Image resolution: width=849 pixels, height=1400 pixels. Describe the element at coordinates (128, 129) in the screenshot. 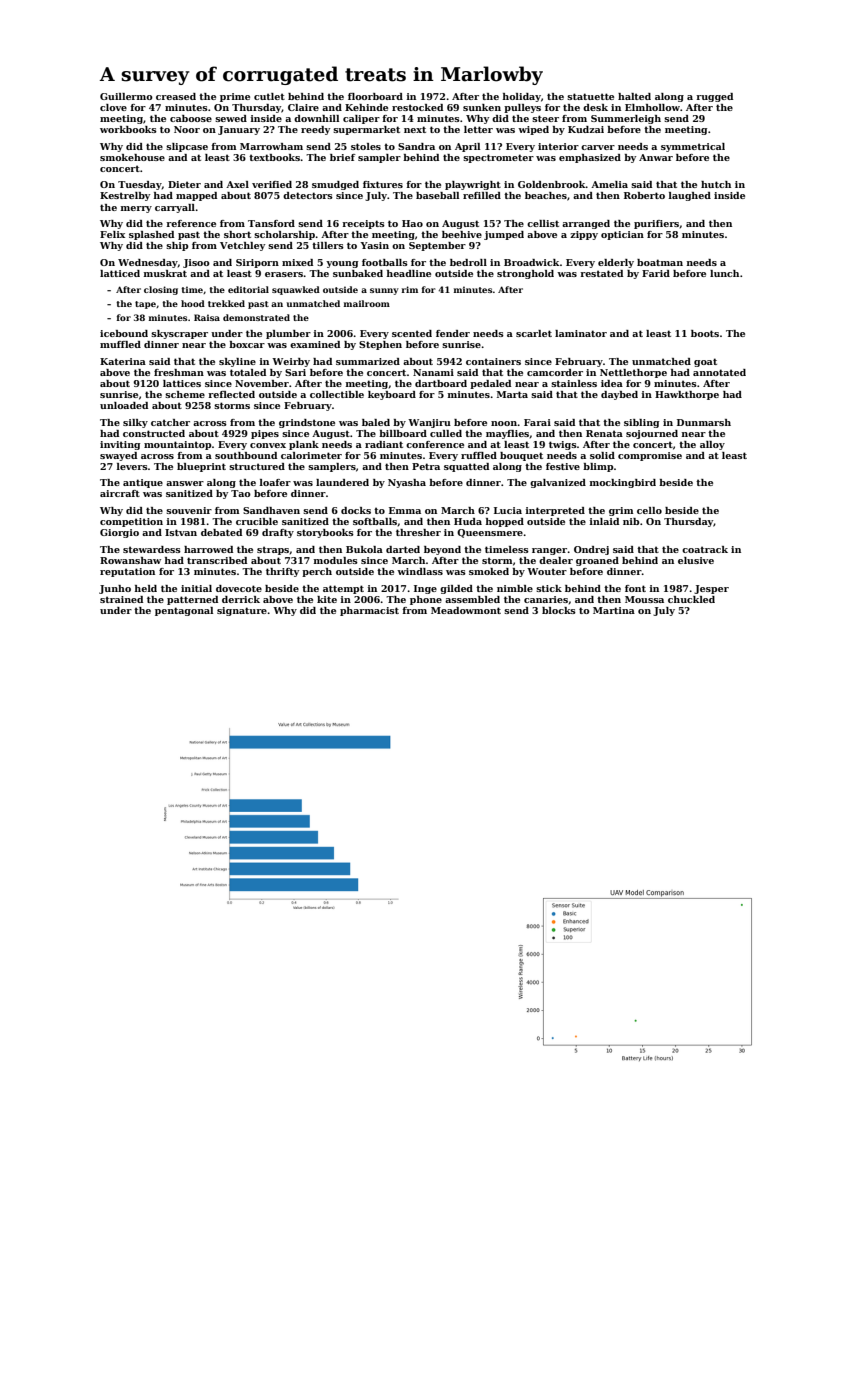

I see `workbooks` at that location.
